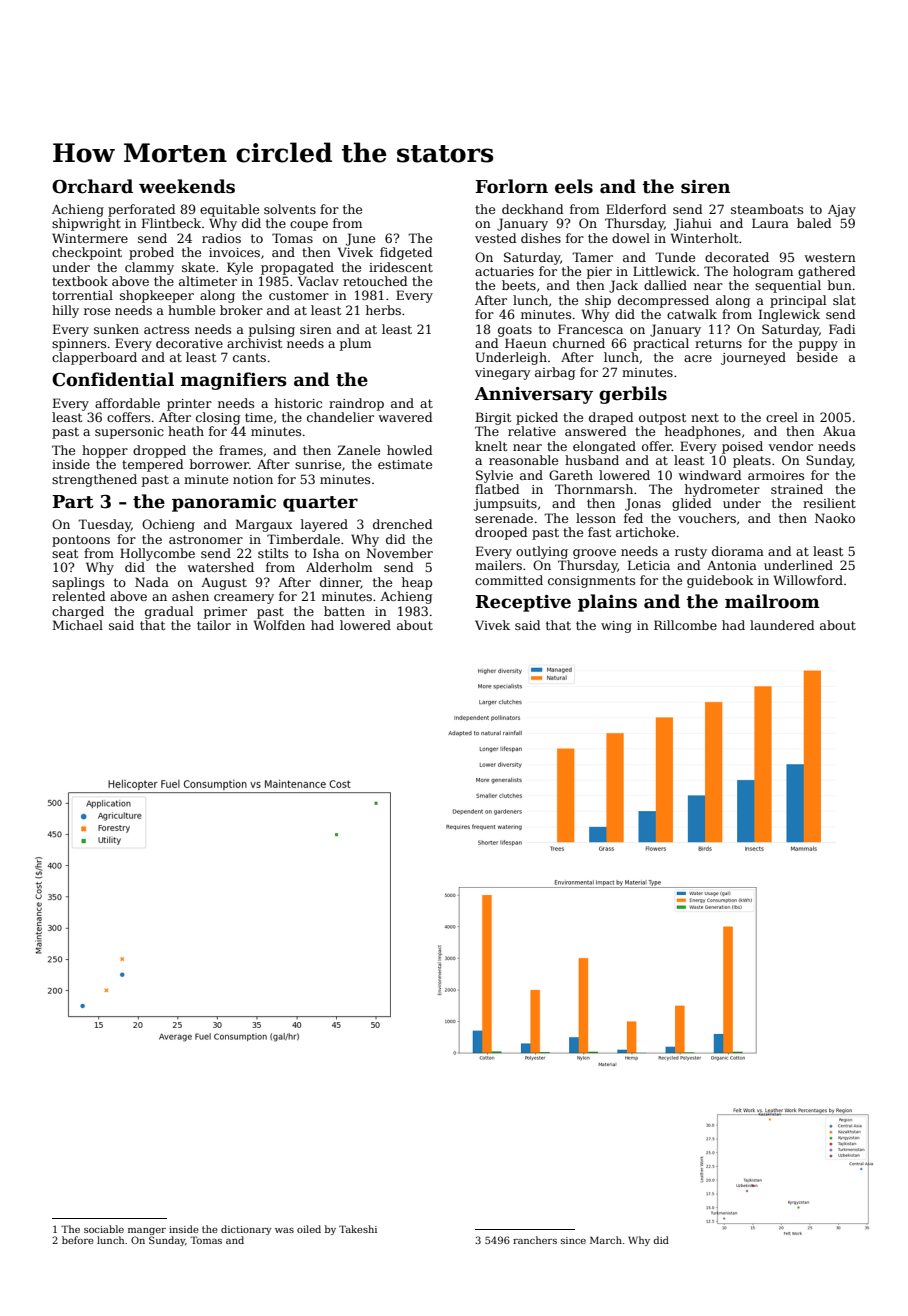  What do you see at coordinates (246, 1230) in the screenshot?
I see `dictionary` at bounding box center [246, 1230].
